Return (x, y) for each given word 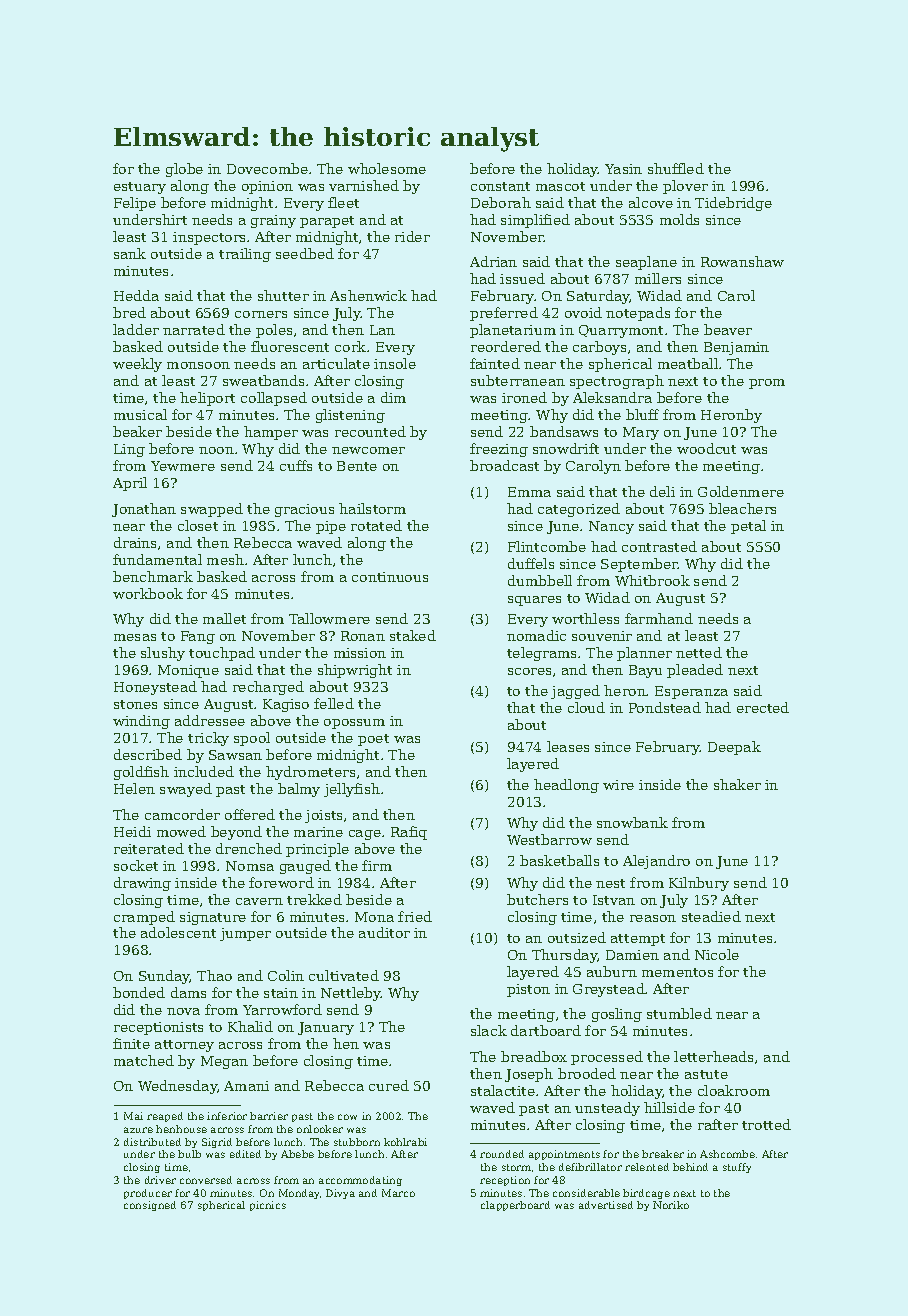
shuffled (676, 168)
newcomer (368, 450)
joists (323, 816)
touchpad (222, 654)
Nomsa (250, 866)
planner (644, 654)
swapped (212, 510)
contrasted (659, 546)
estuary (140, 188)
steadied (711, 916)
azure (138, 1130)
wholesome (387, 168)
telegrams (541, 654)
